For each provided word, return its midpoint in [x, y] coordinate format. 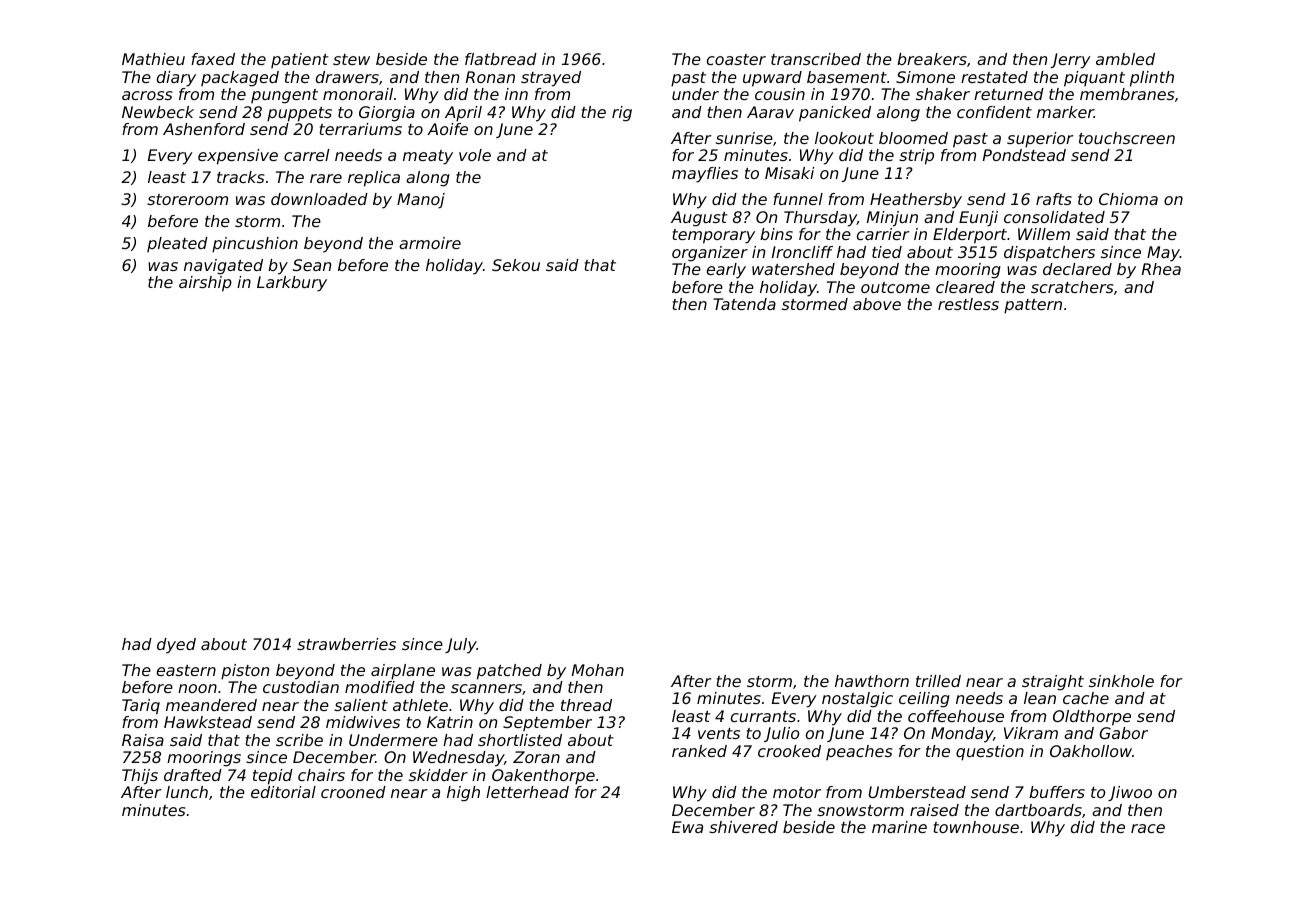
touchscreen [1127, 138]
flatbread [501, 59]
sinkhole [1121, 681]
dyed [176, 646]
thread [586, 705]
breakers [932, 59]
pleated [177, 244]
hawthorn [872, 681]
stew [351, 59]
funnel [798, 199]
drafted [193, 775]
